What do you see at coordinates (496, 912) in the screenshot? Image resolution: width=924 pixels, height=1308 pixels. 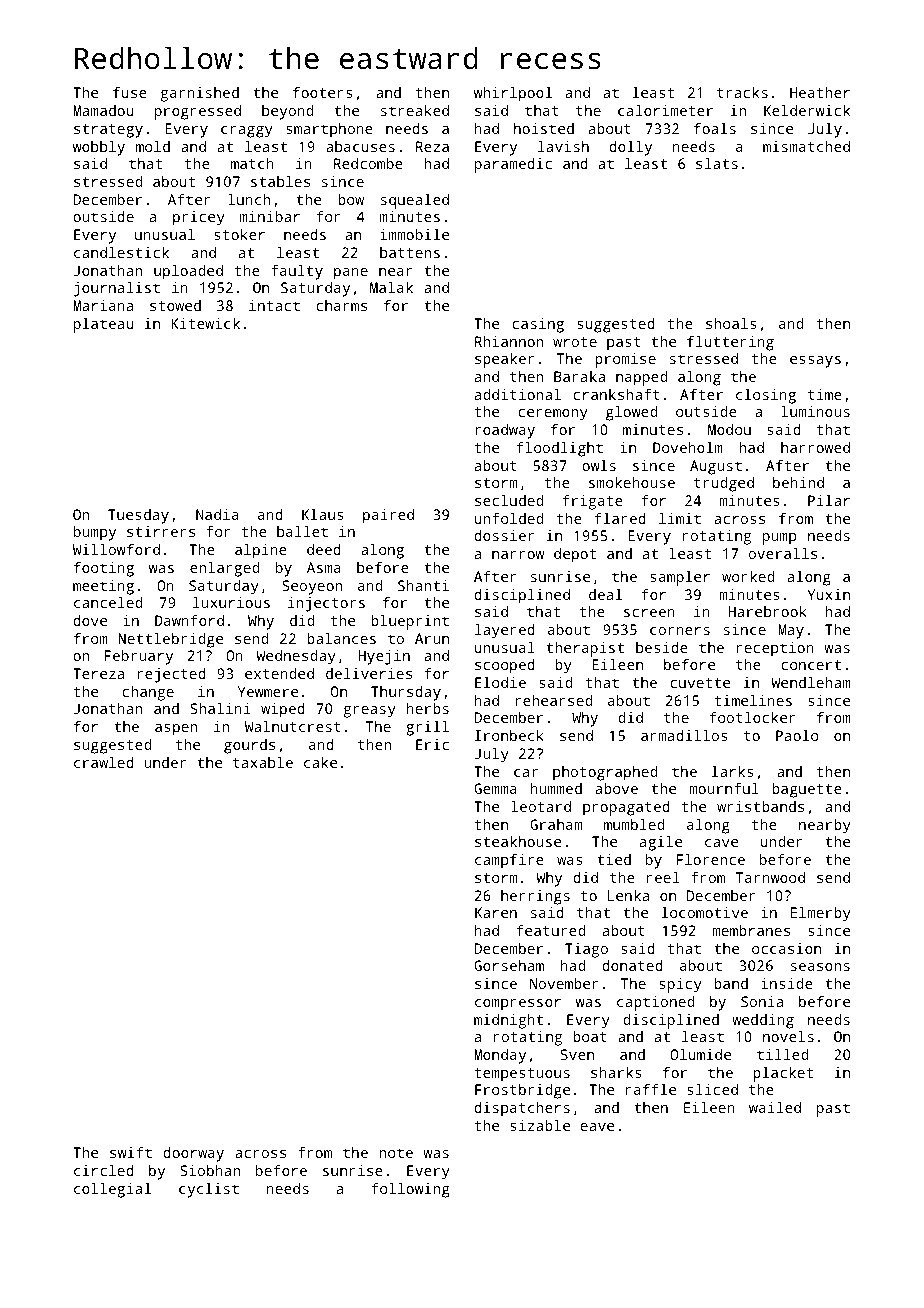 I see `Karen` at bounding box center [496, 912].
